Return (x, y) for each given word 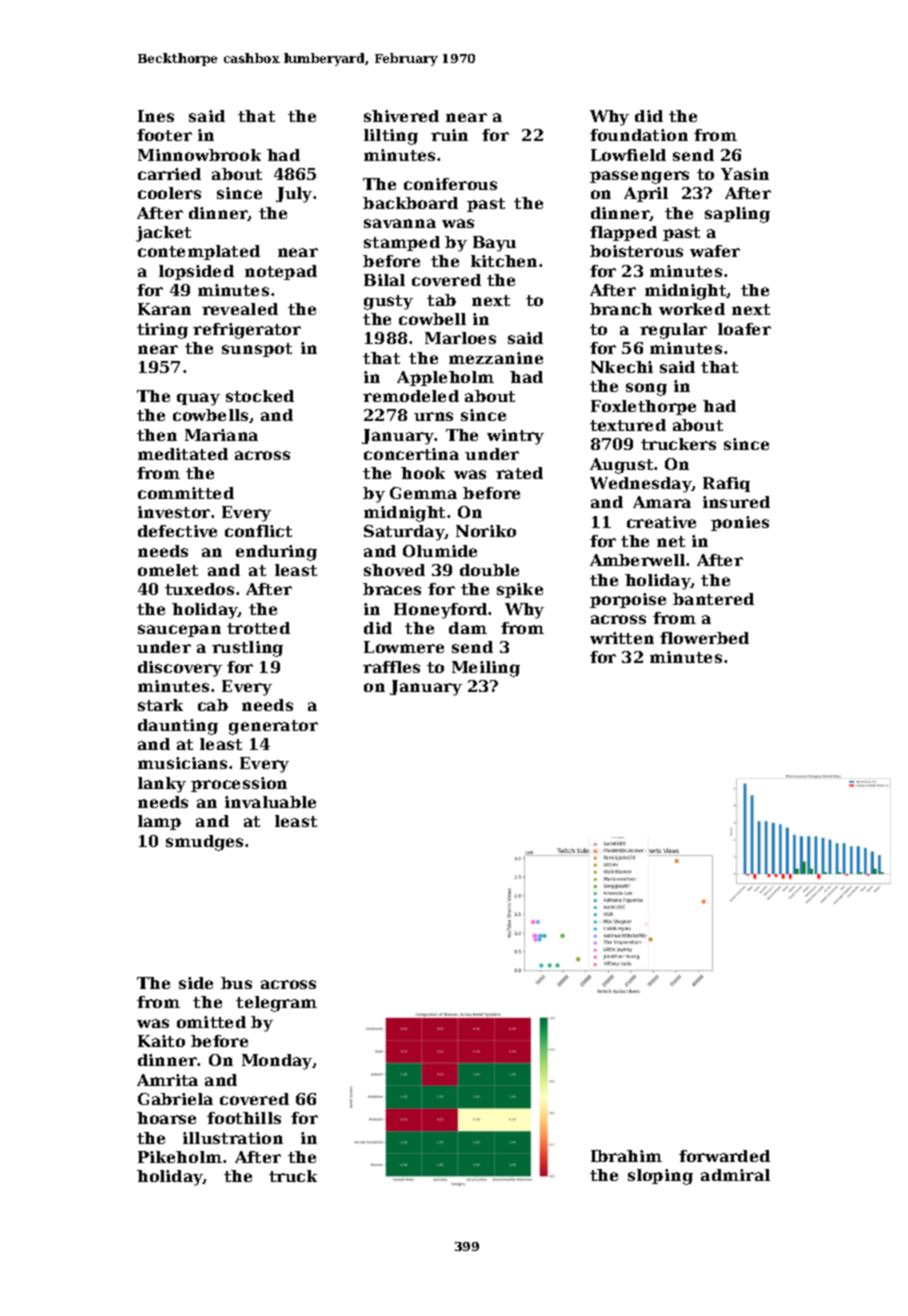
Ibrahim (626, 1156)
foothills (244, 1118)
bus (236, 983)
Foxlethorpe (643, 407)
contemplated (199, 252)
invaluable (270, 802)
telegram (276, 1004)
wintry (515, 437)
